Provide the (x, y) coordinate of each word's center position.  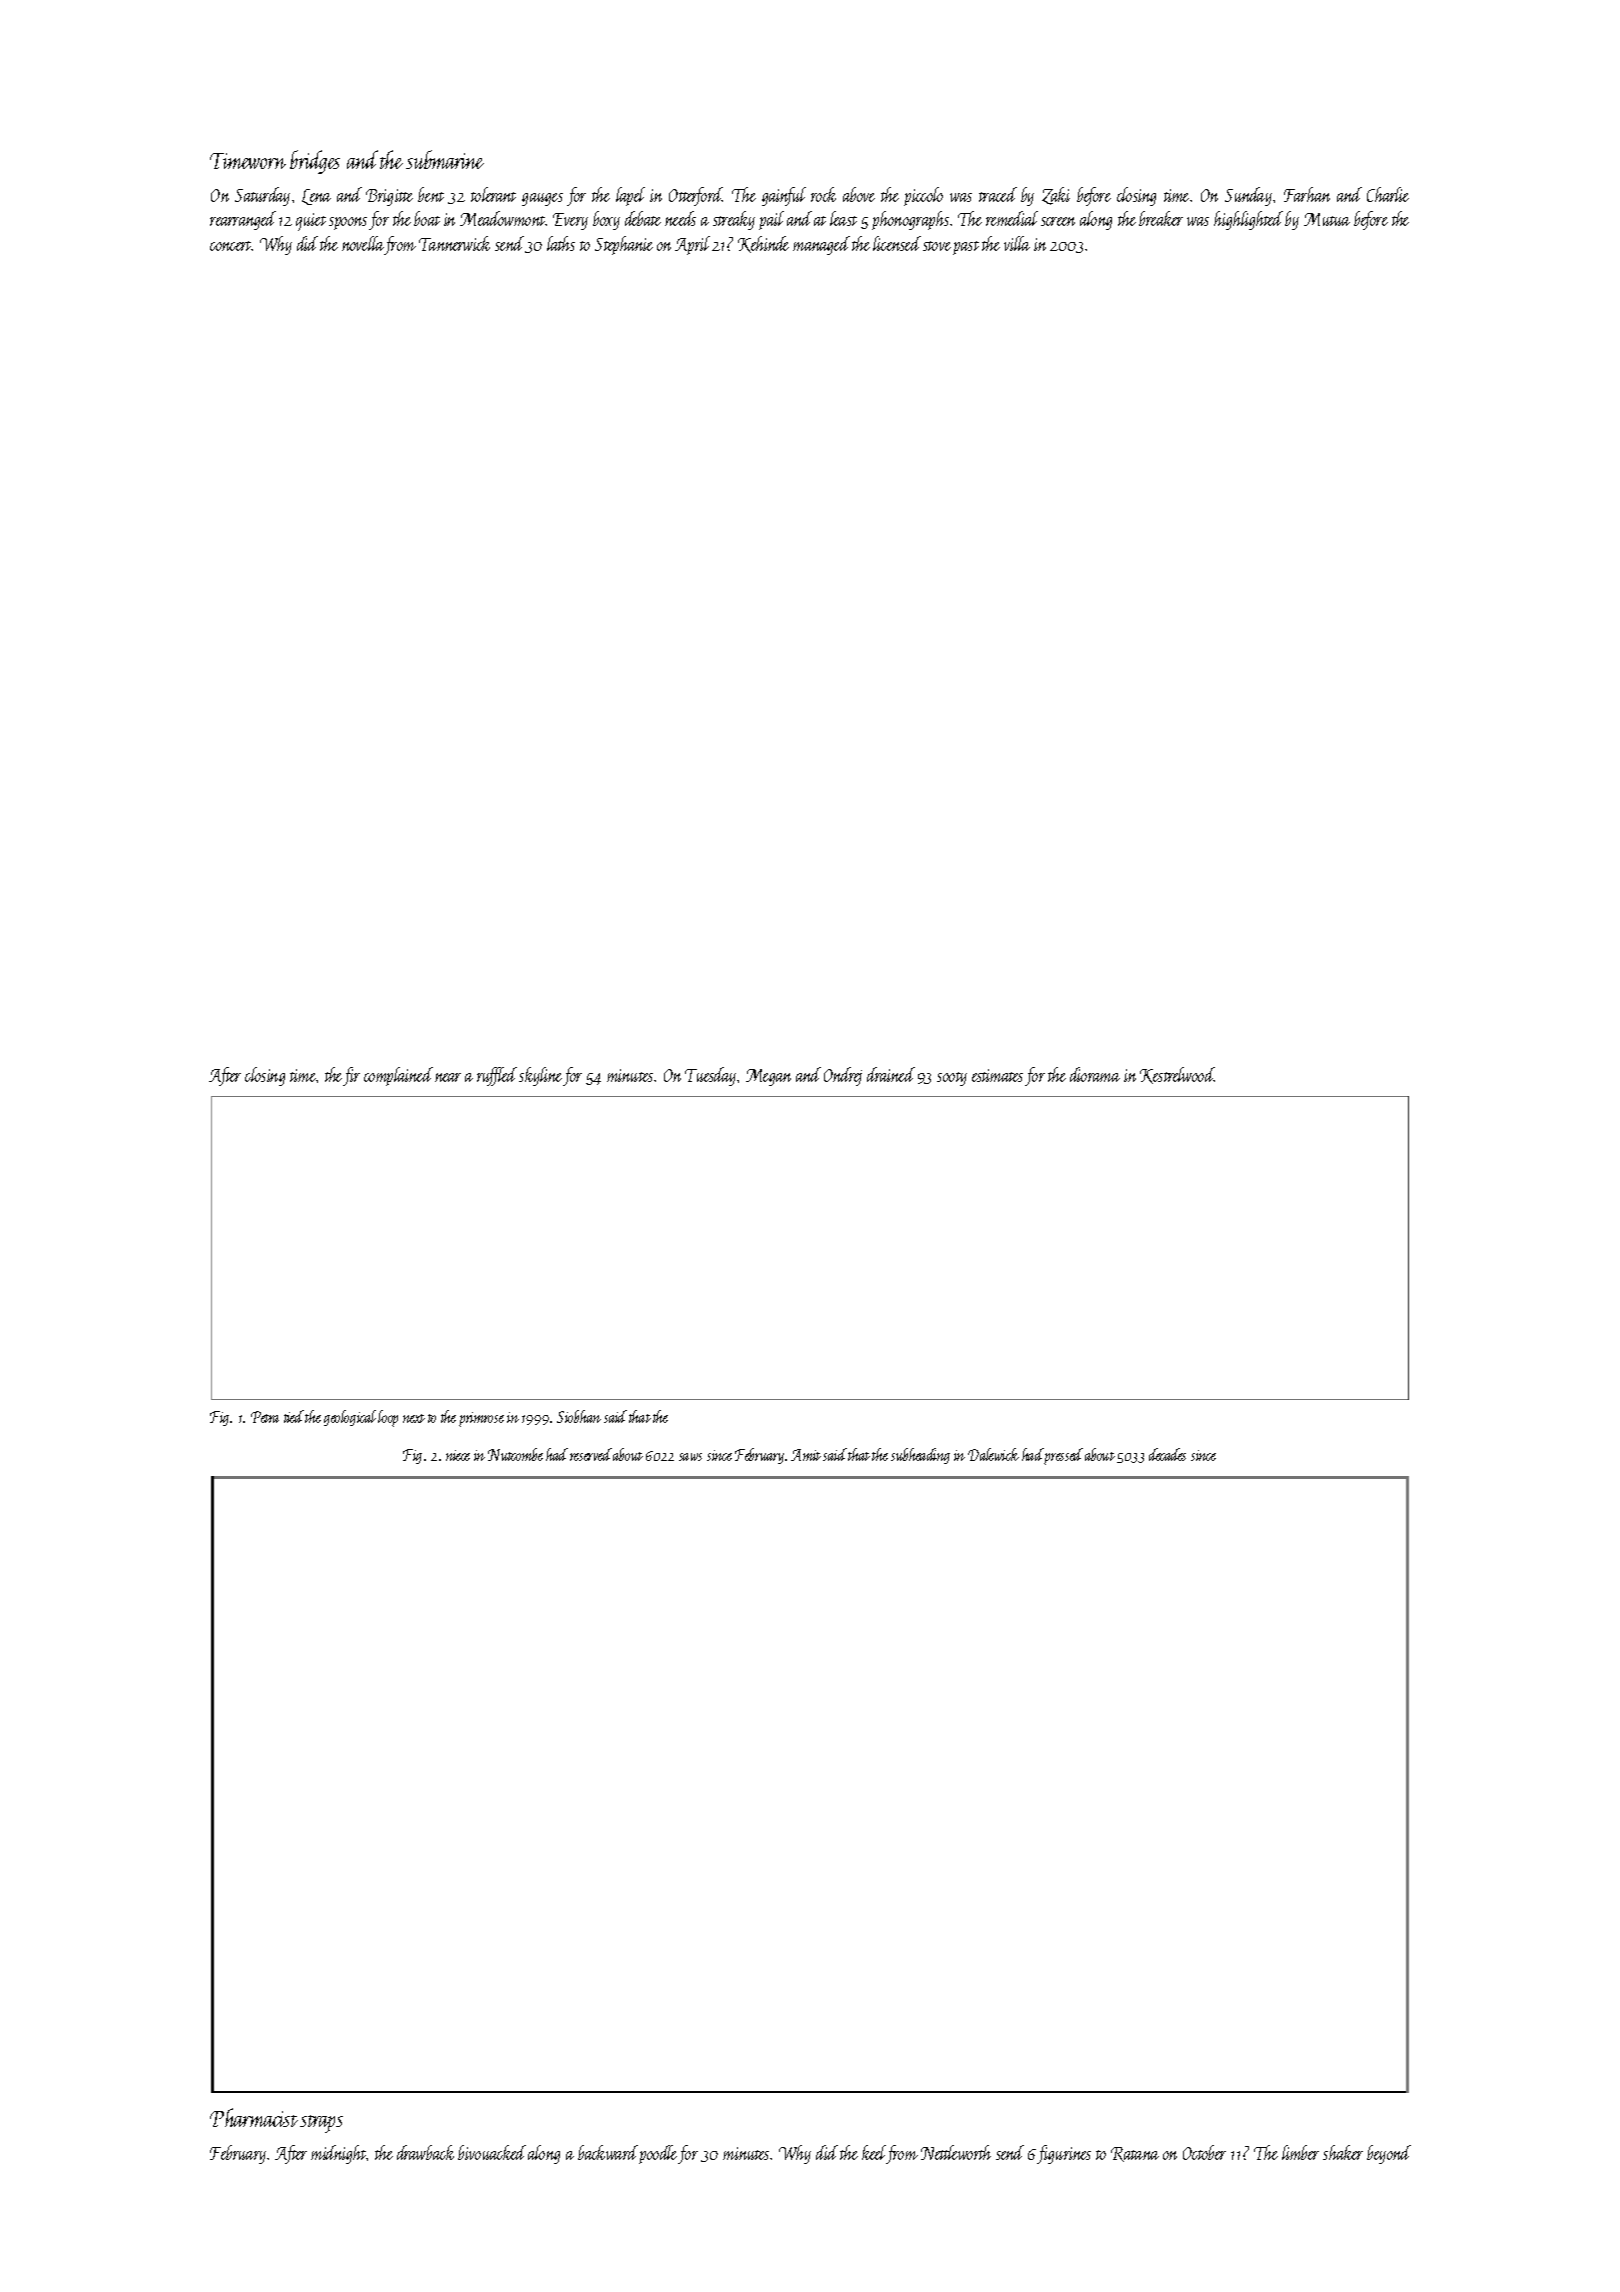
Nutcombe (515, 1454)
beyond (1389, 2154)
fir (351, 1076)
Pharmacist (254, 2117)
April (692, 245)
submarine (445, 159)
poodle (658, 2154)
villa (1017, 243)
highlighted (1248, 220)
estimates (997, 1075)
